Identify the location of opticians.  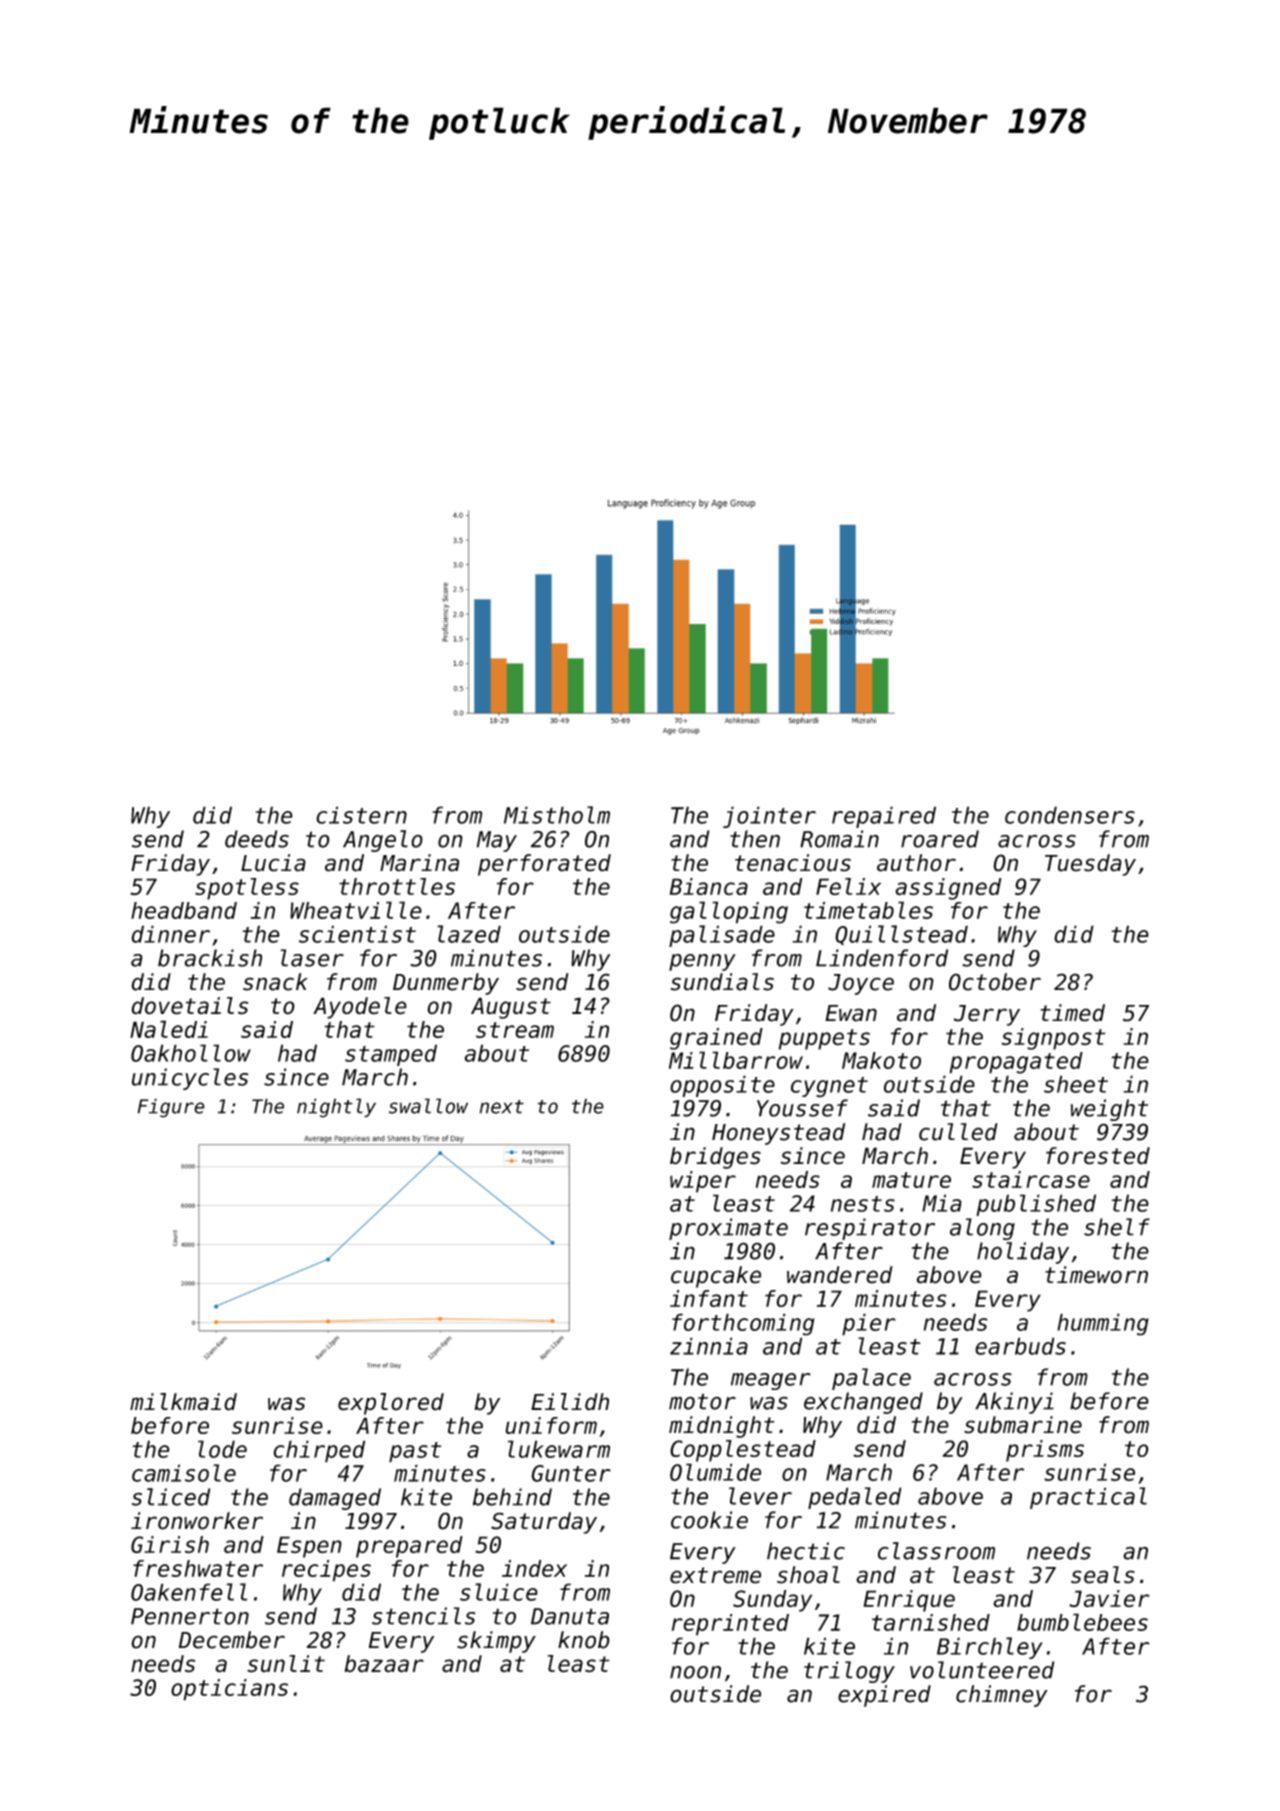
(229, 1690).
